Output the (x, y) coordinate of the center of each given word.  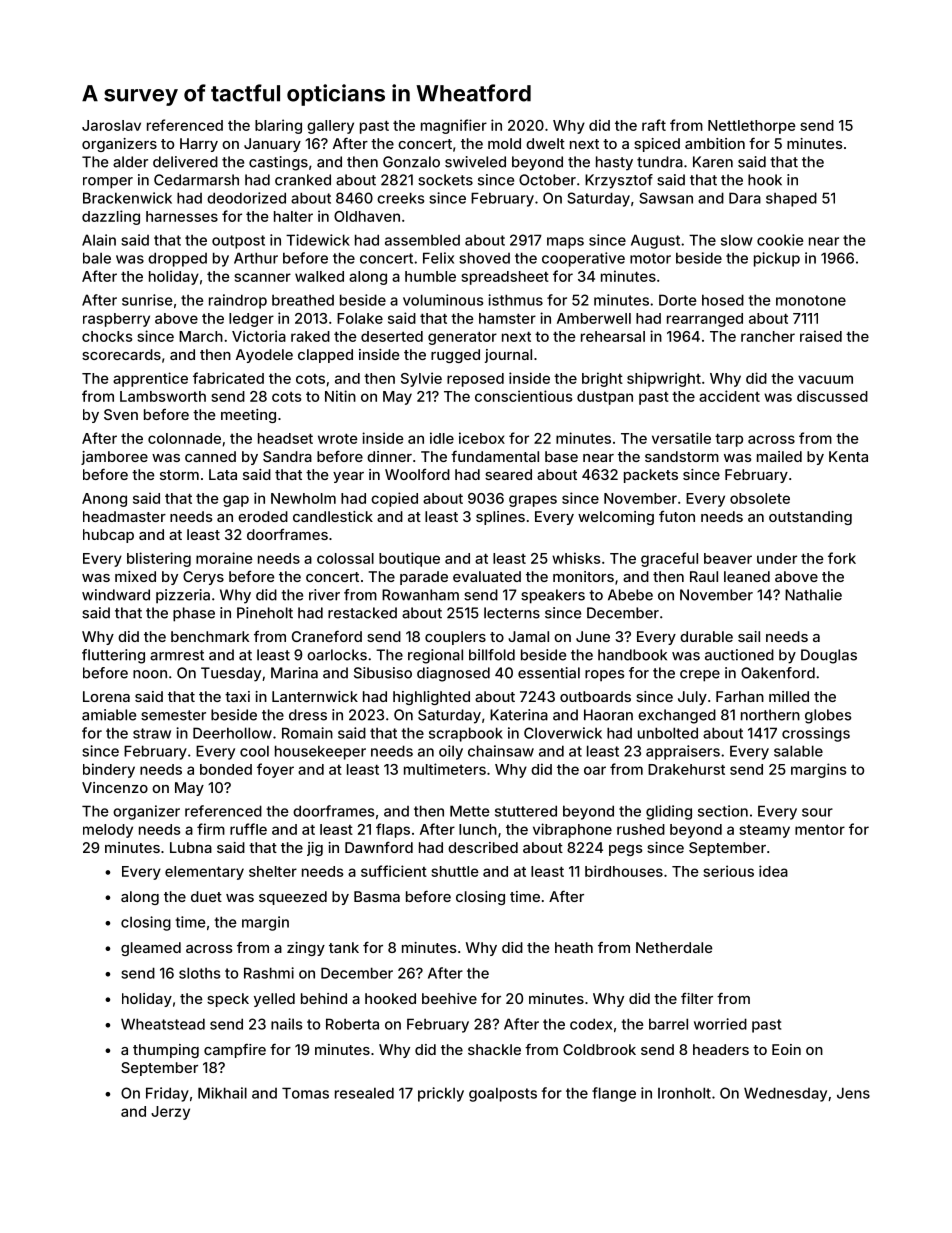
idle (442, 438)
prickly (441, 1094)
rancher (768, 336)
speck (228, 1000)
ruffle (248, 829)
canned (210, 456)
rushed (641, 829)
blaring (278, 126)
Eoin (786, 1049)
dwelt (545, 143)
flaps (393, 830)
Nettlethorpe (752, 127)
